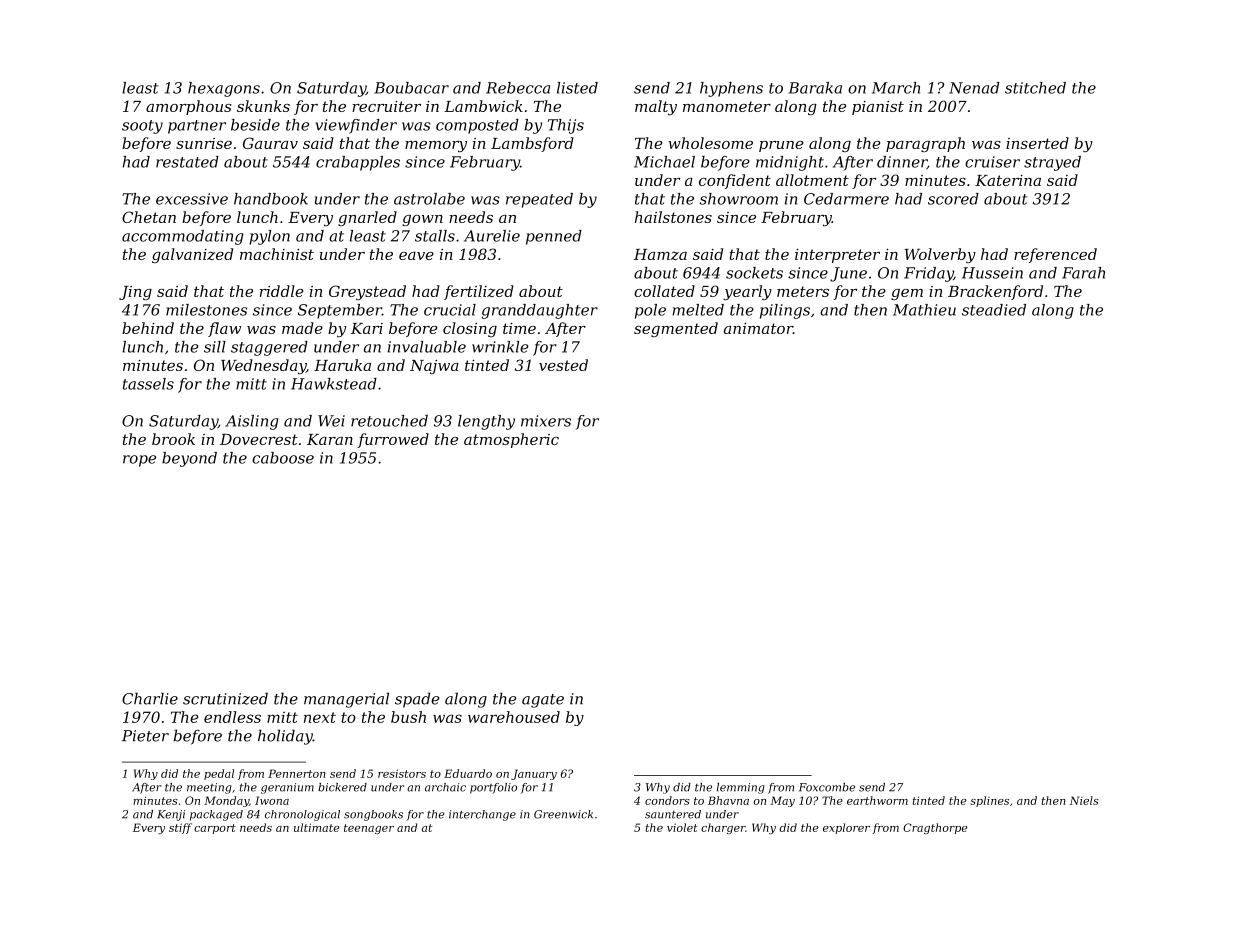 The width and height of the page is (1233, 952). Describe the element at coordinates (477, 126) in the page. I see `composted` at that location.
